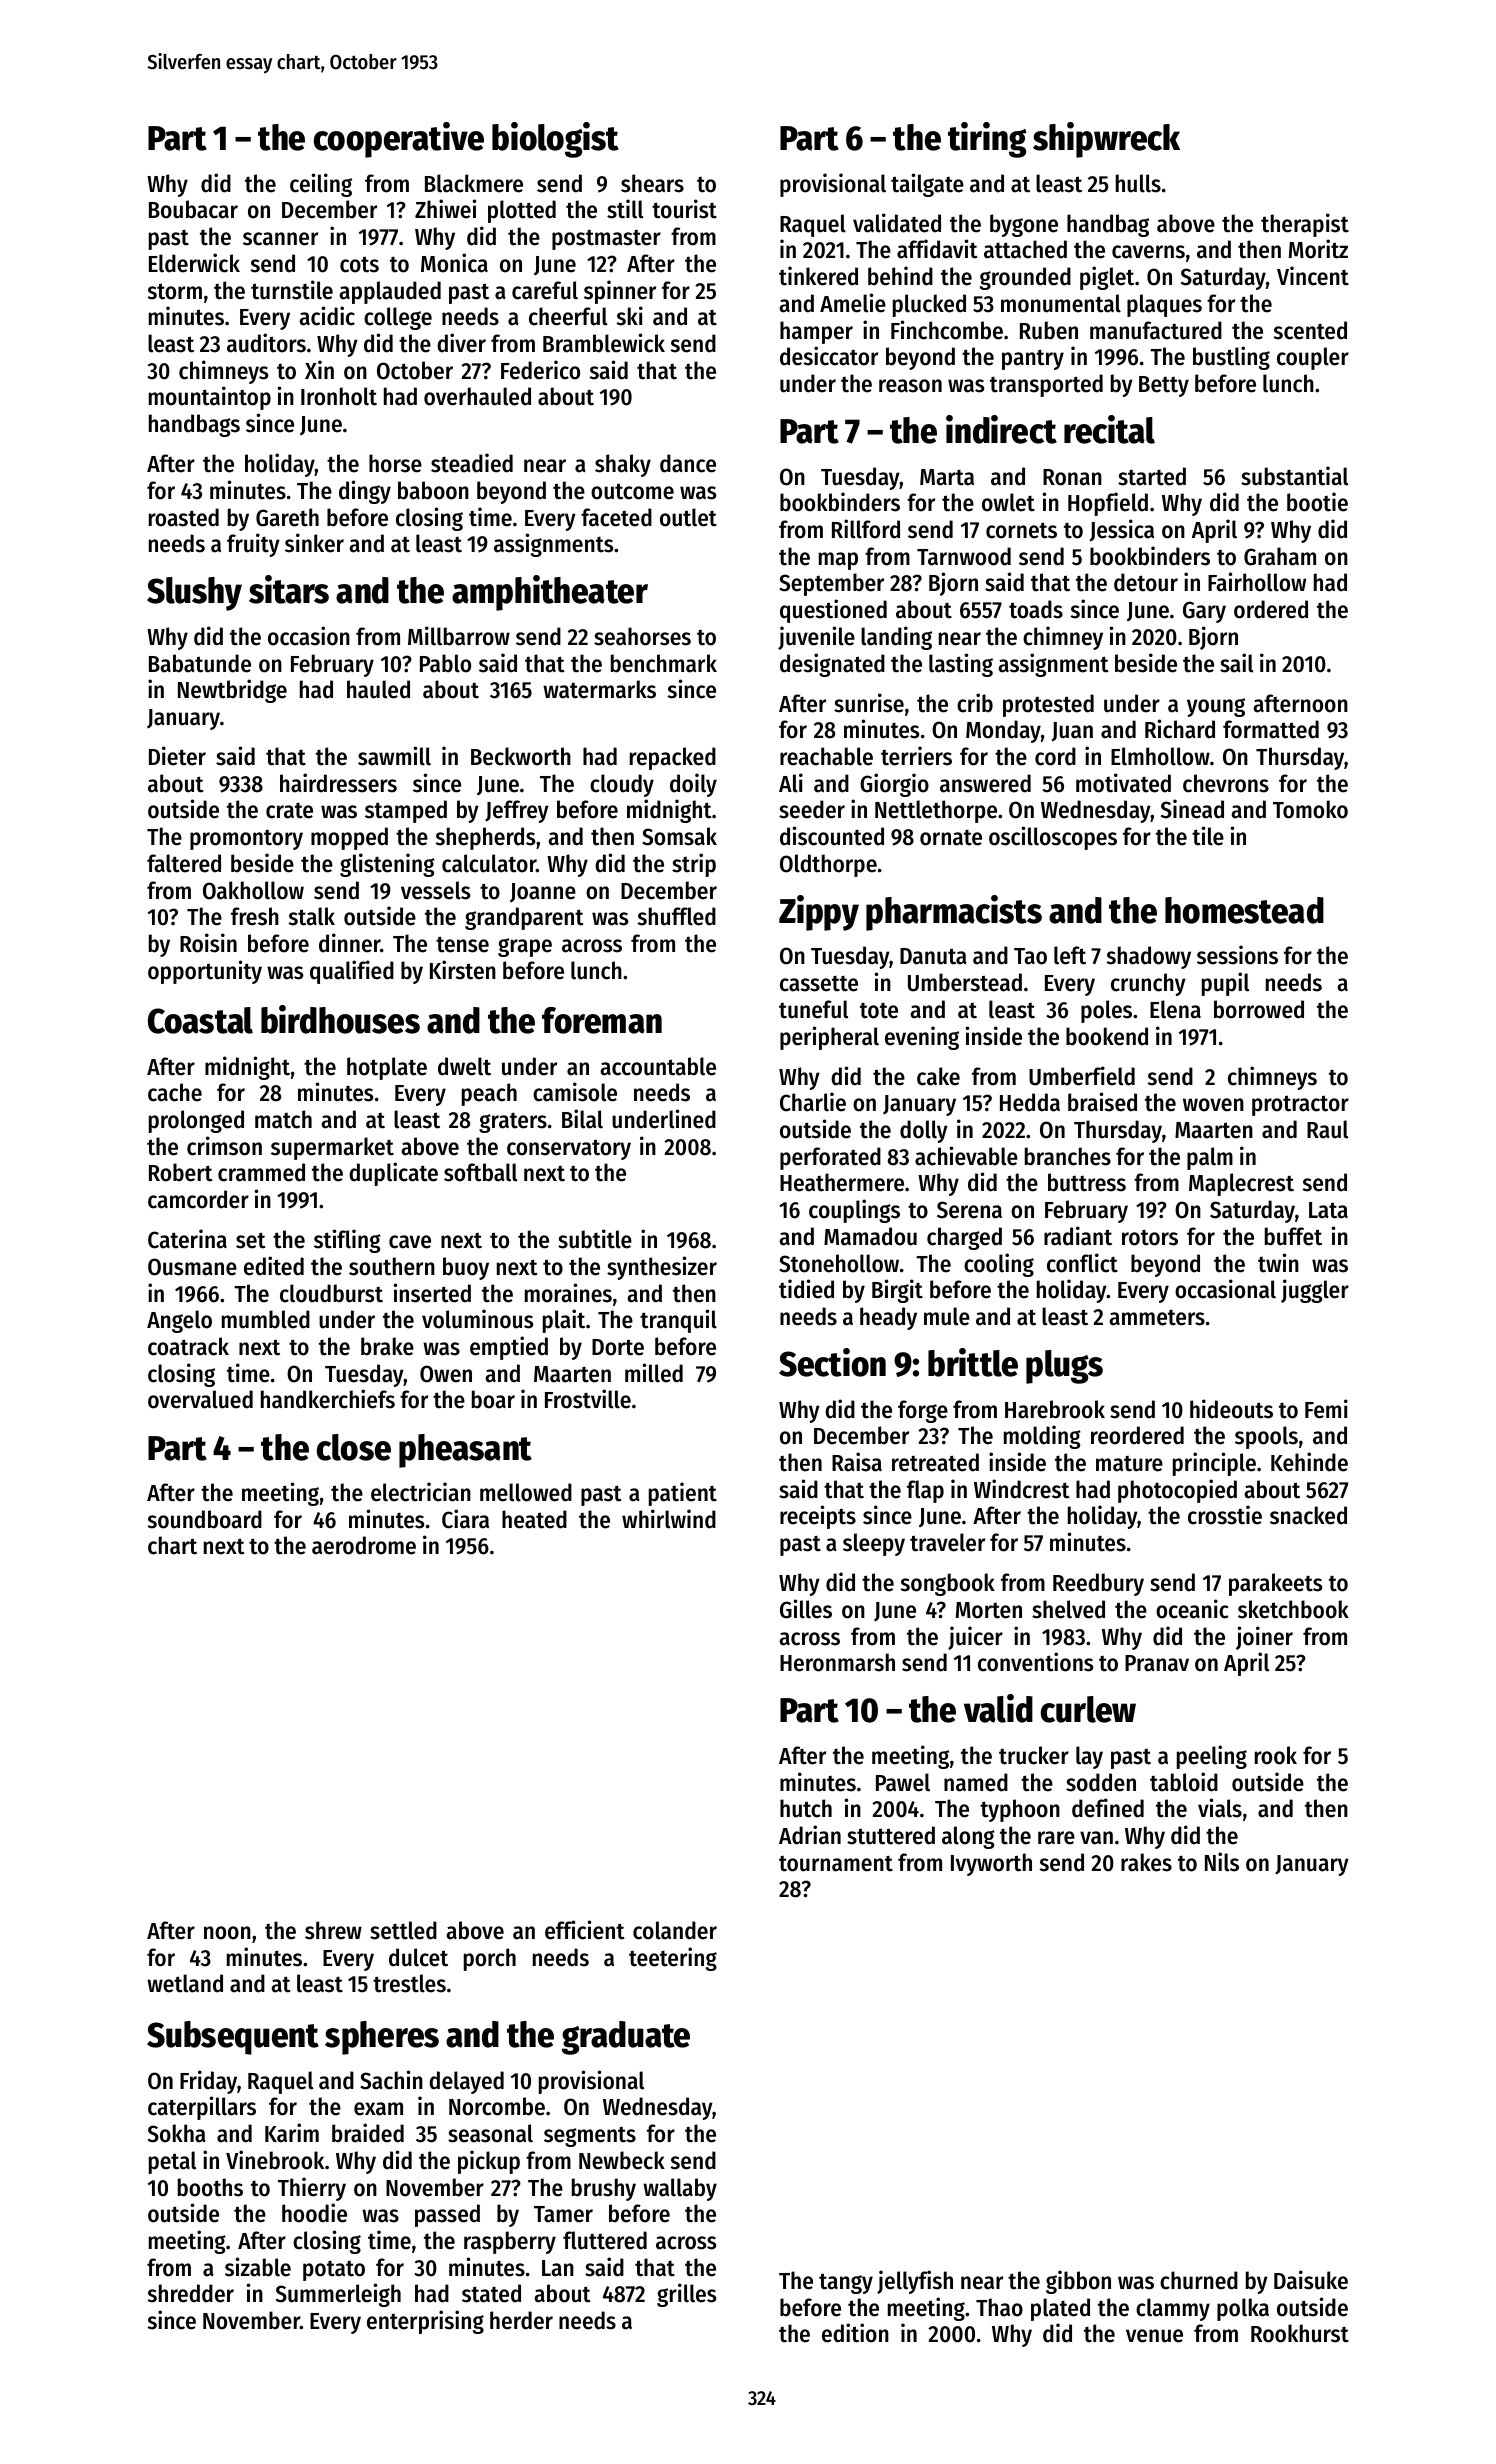 Image resolution: width=1496 pixels, height=2464 pixels. Describe the element at coordinates (855, 2333) in the document. I see `edition` at that location.
